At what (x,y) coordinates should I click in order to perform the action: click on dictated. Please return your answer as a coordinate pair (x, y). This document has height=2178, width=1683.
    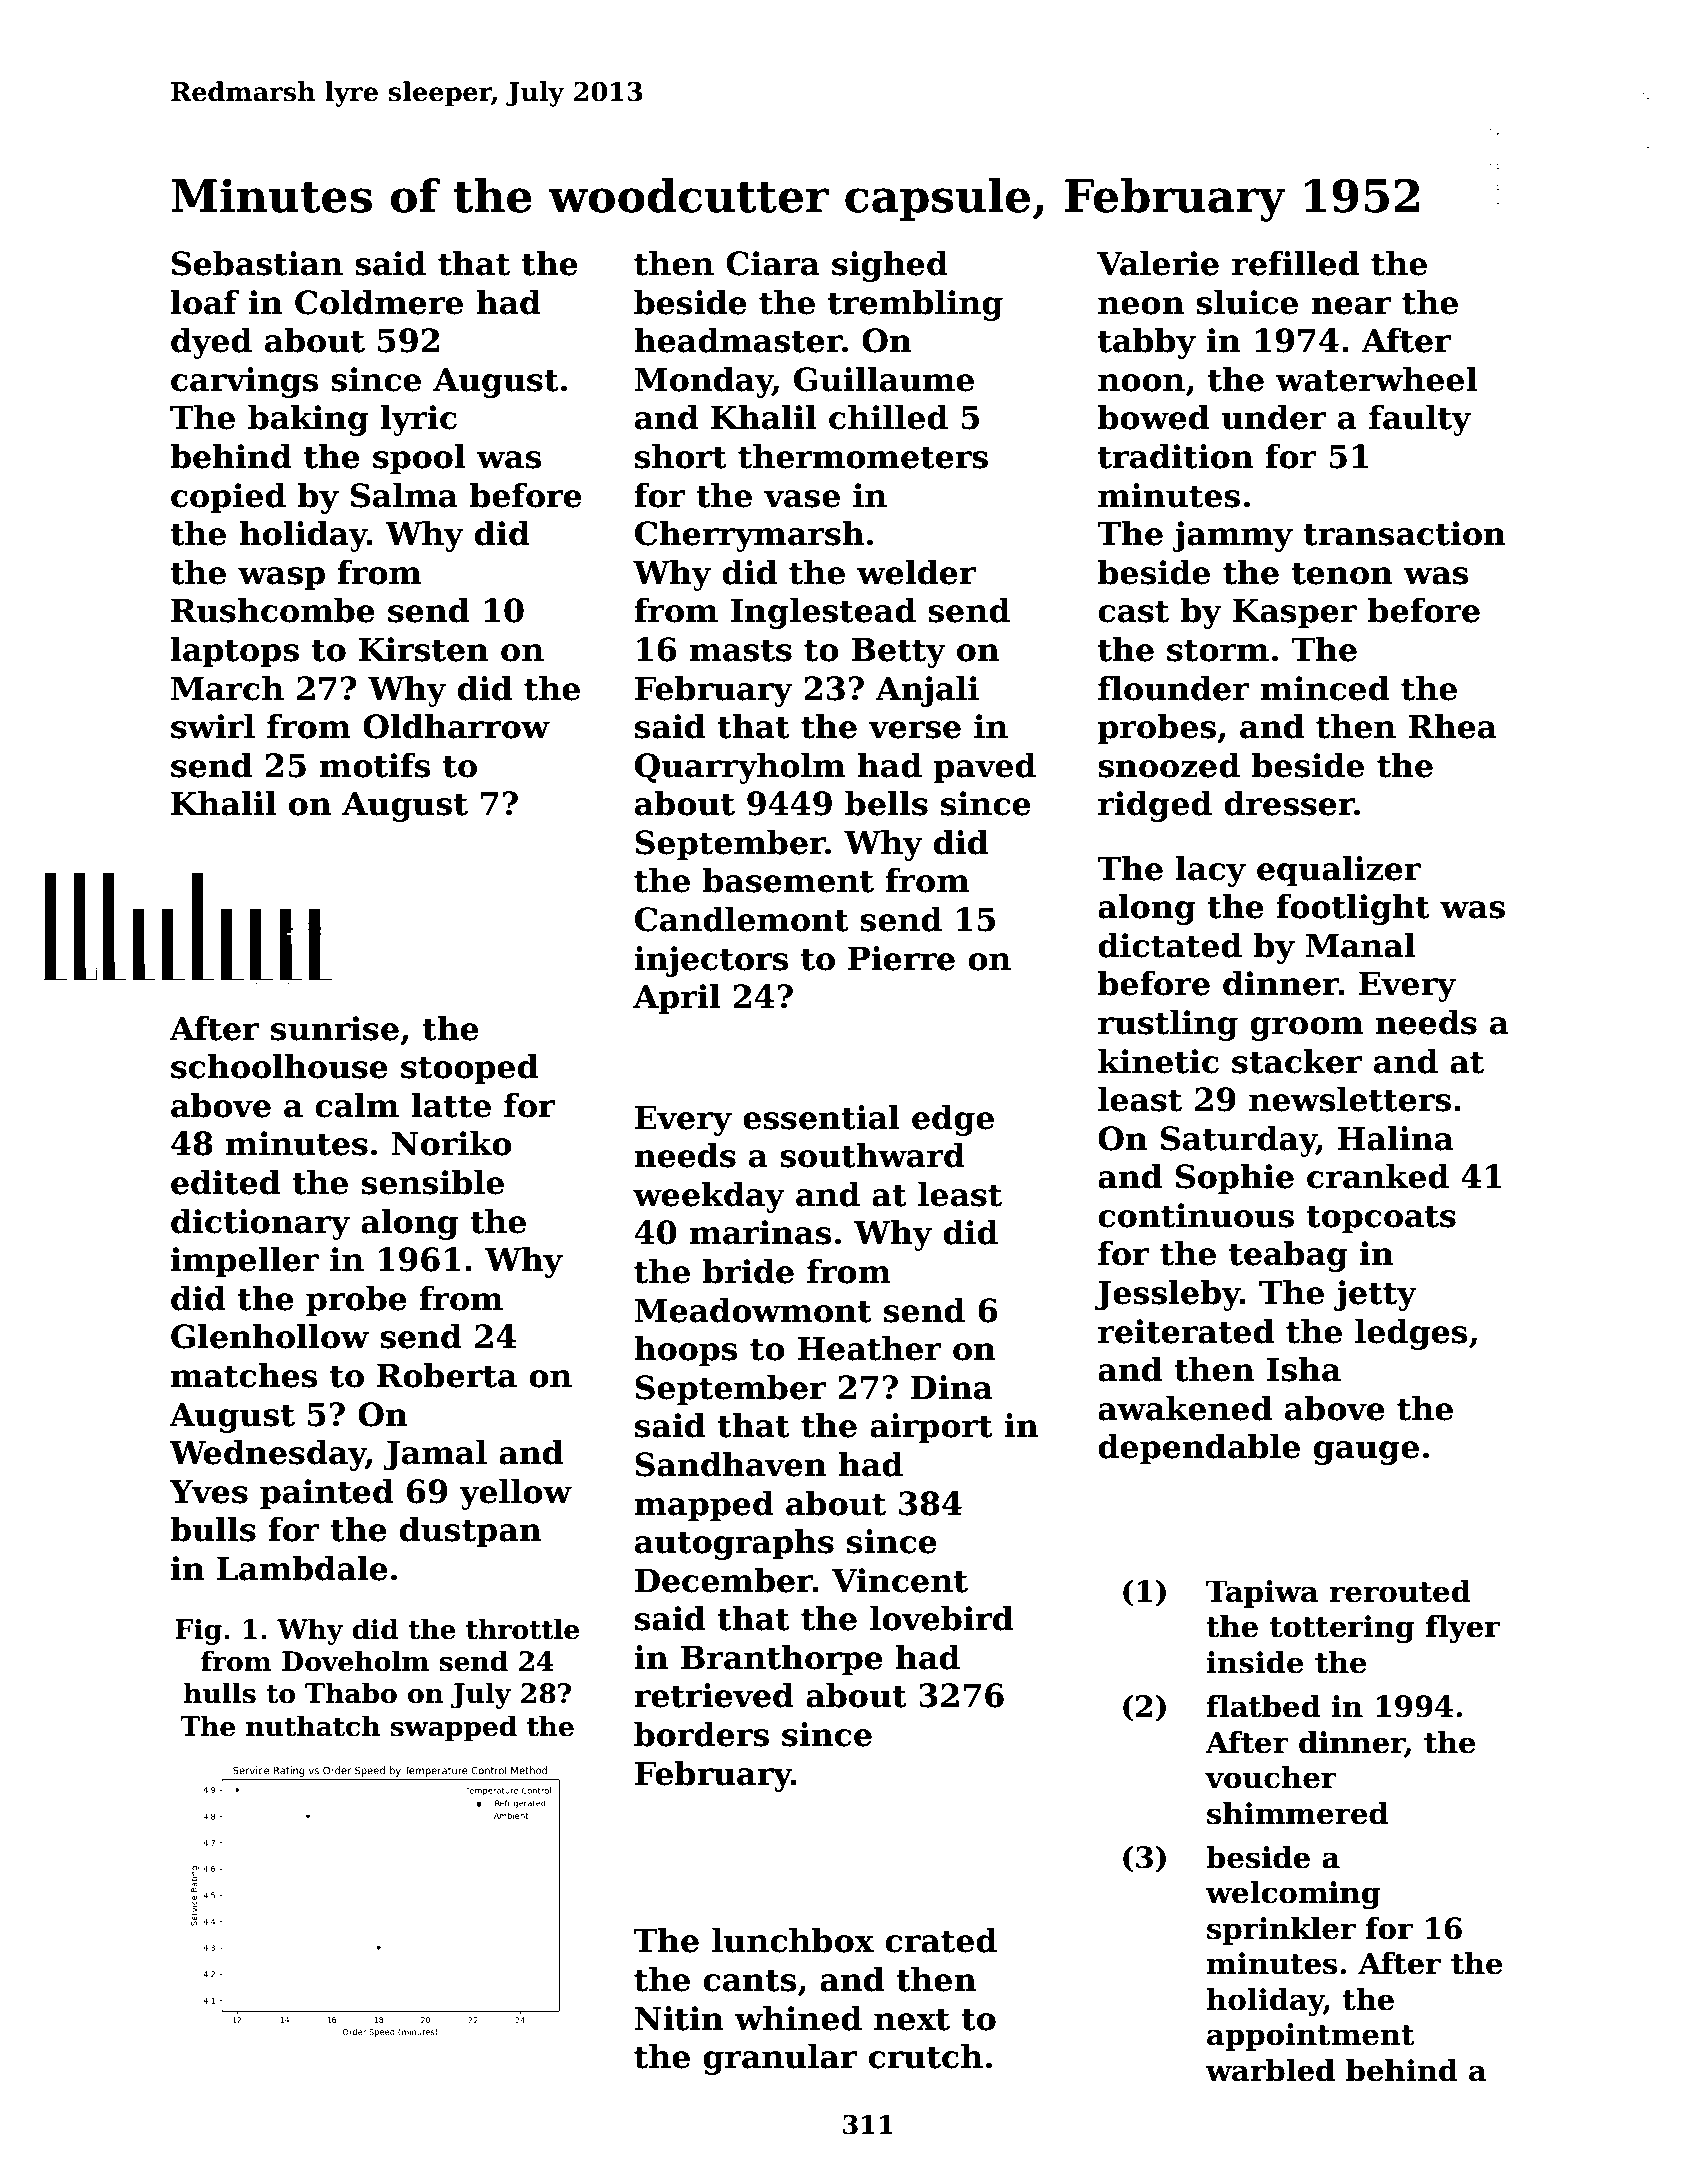
    Looking at the image, I should click on (1170, 945).
